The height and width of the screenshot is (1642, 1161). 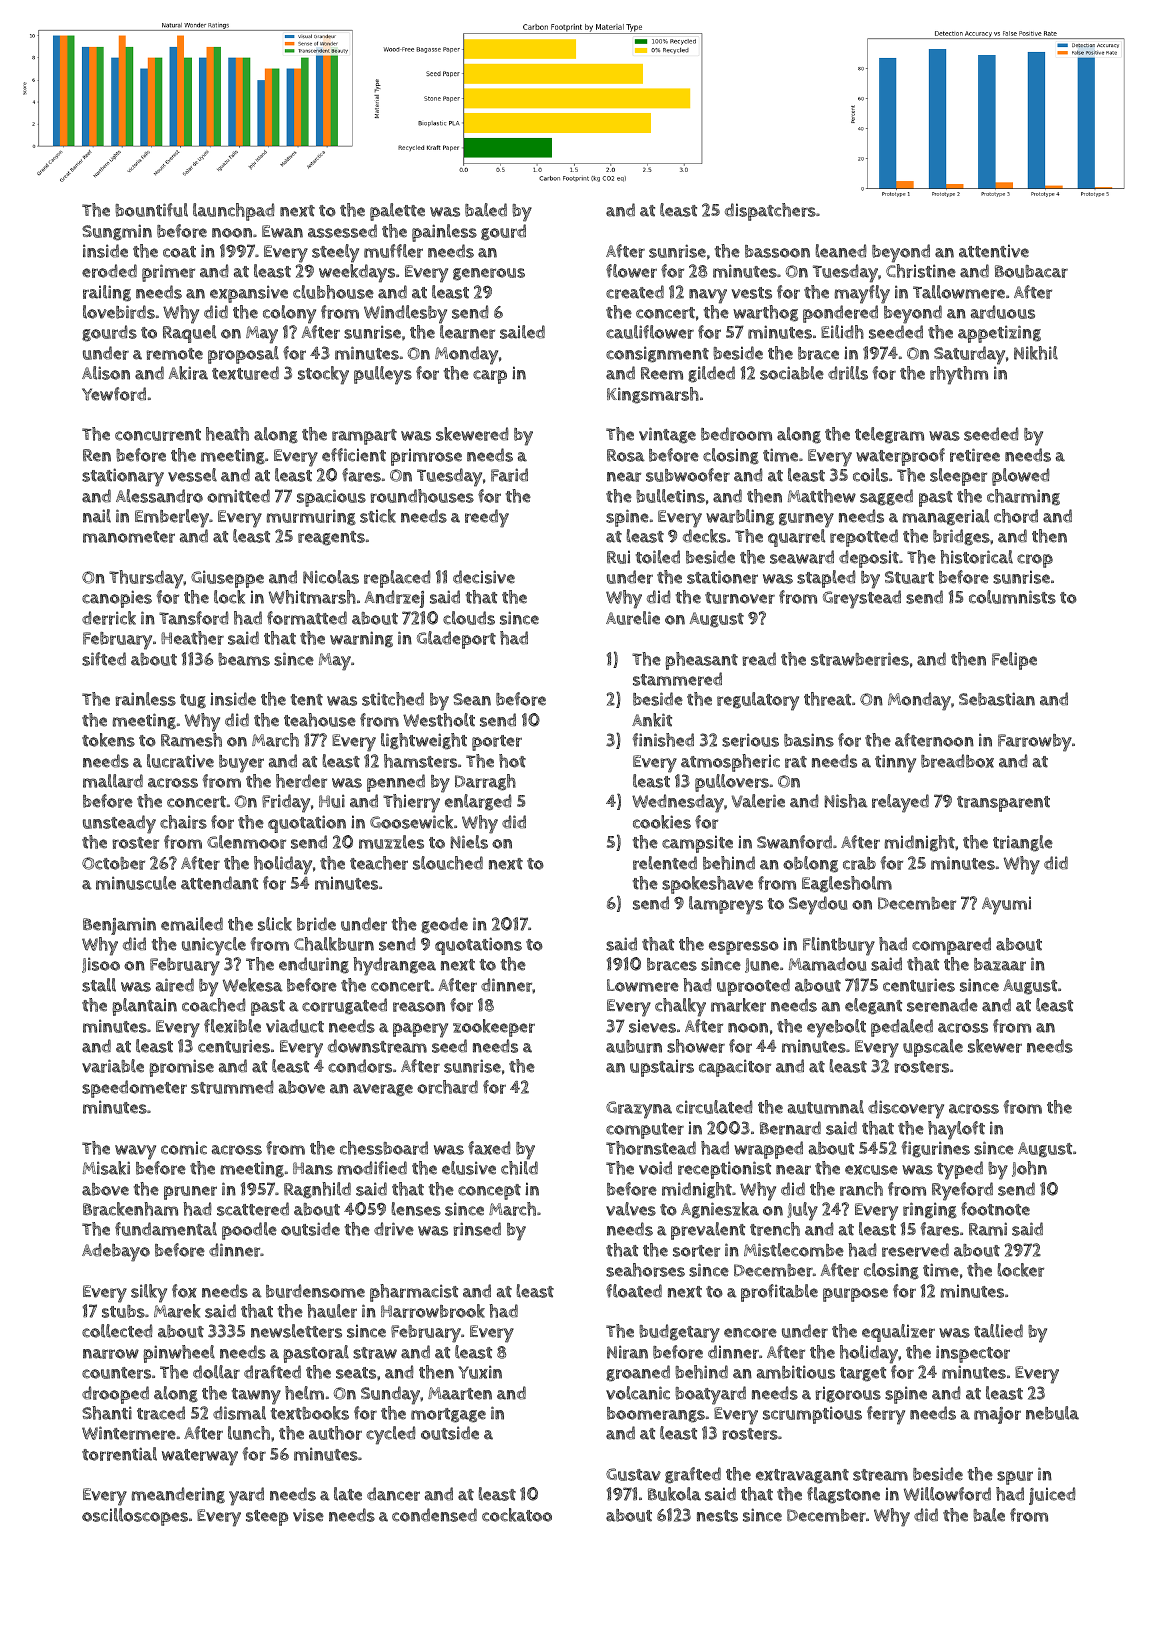 I want to click on Nisha, so click(x=846, y=801).
